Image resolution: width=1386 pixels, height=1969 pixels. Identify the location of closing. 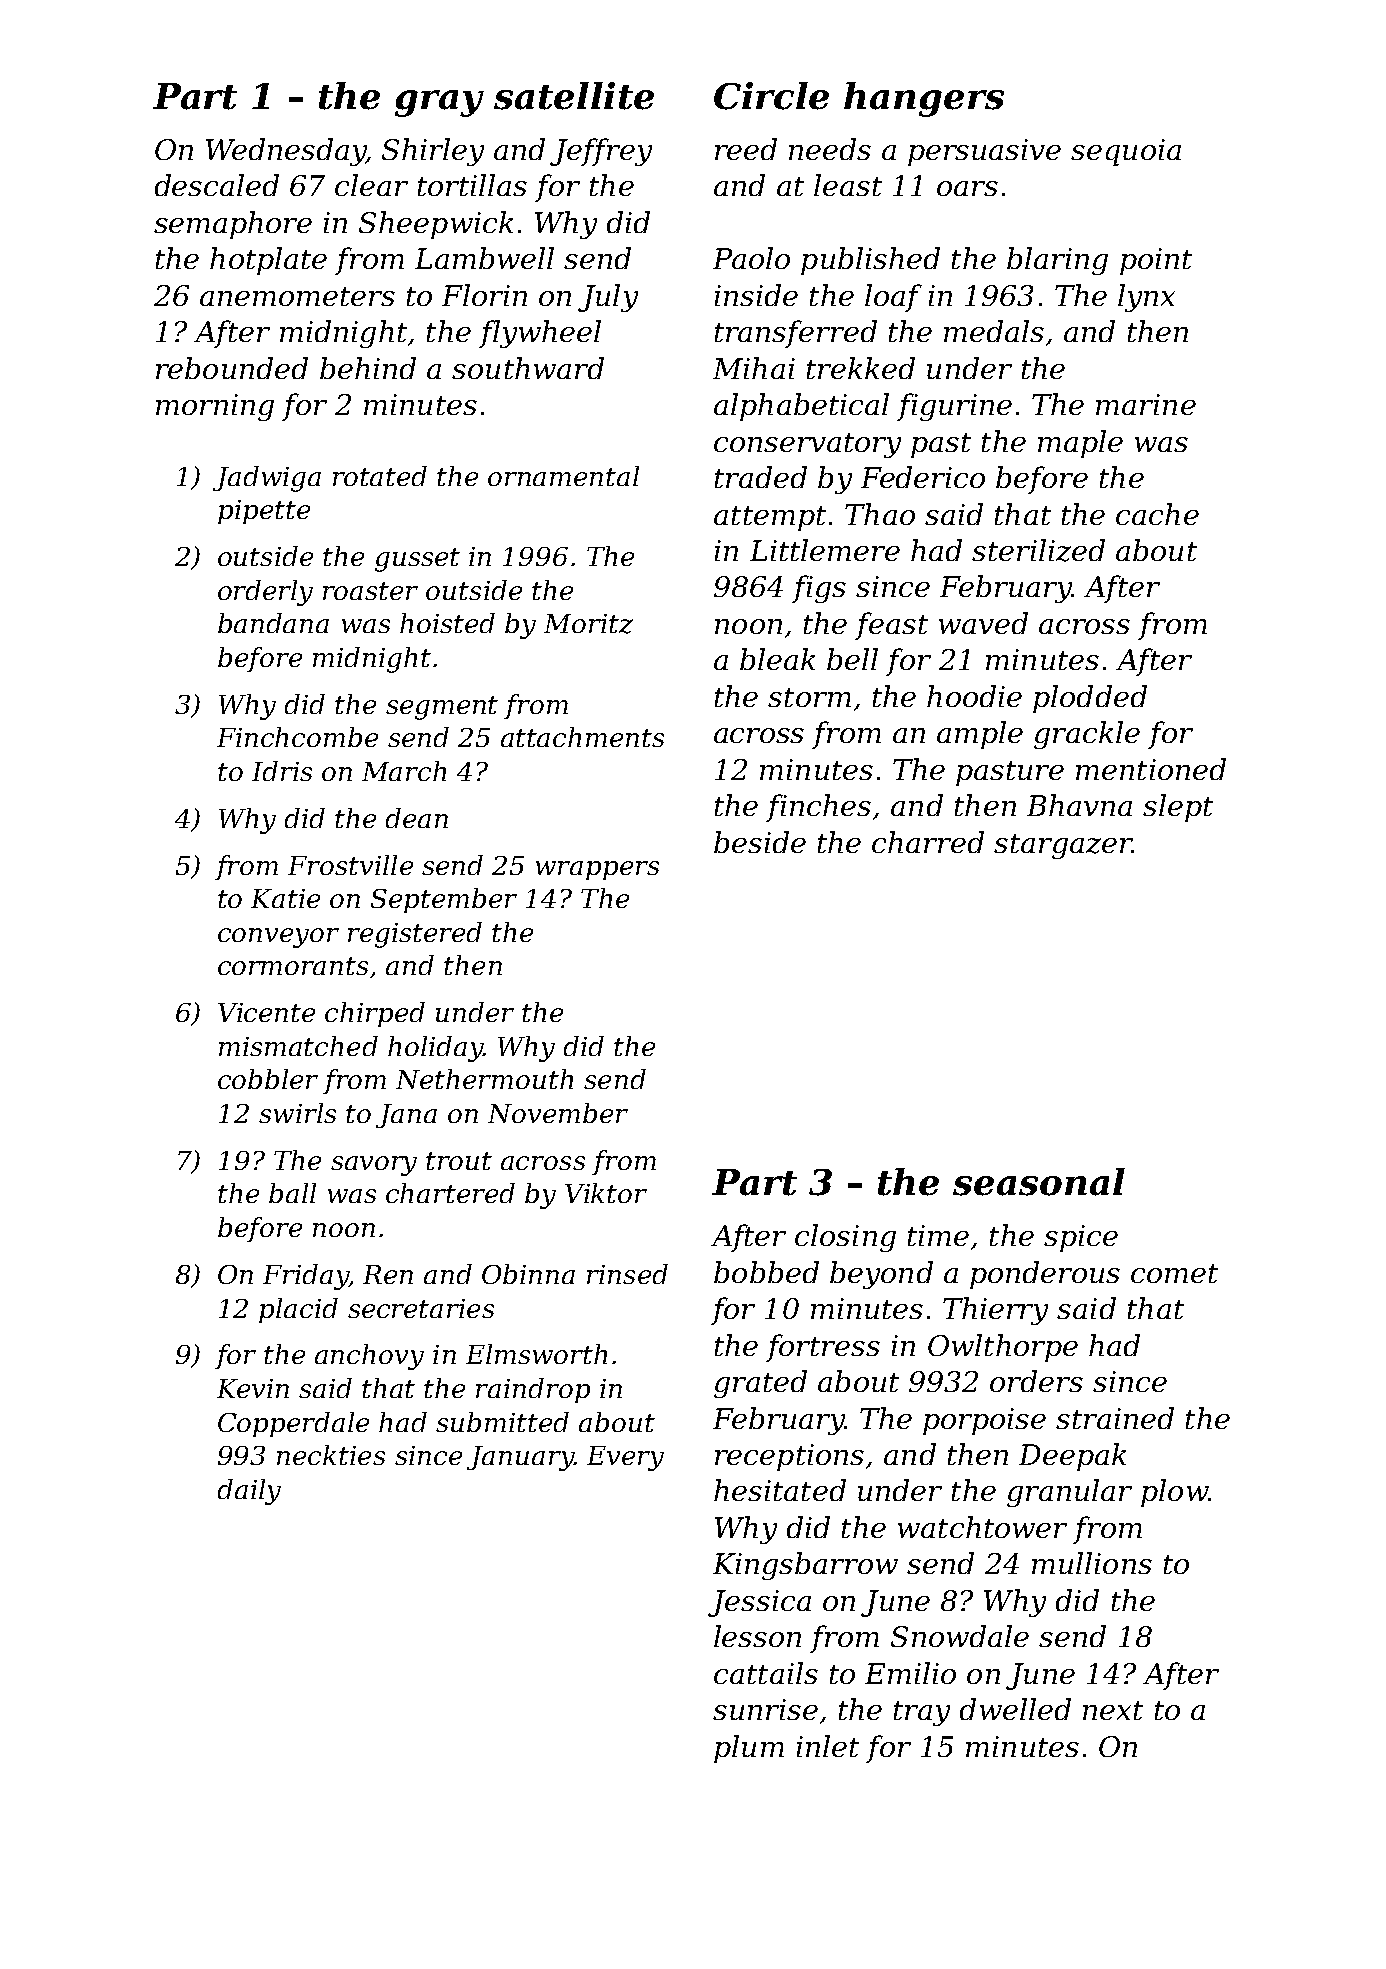
(845, 1238).
